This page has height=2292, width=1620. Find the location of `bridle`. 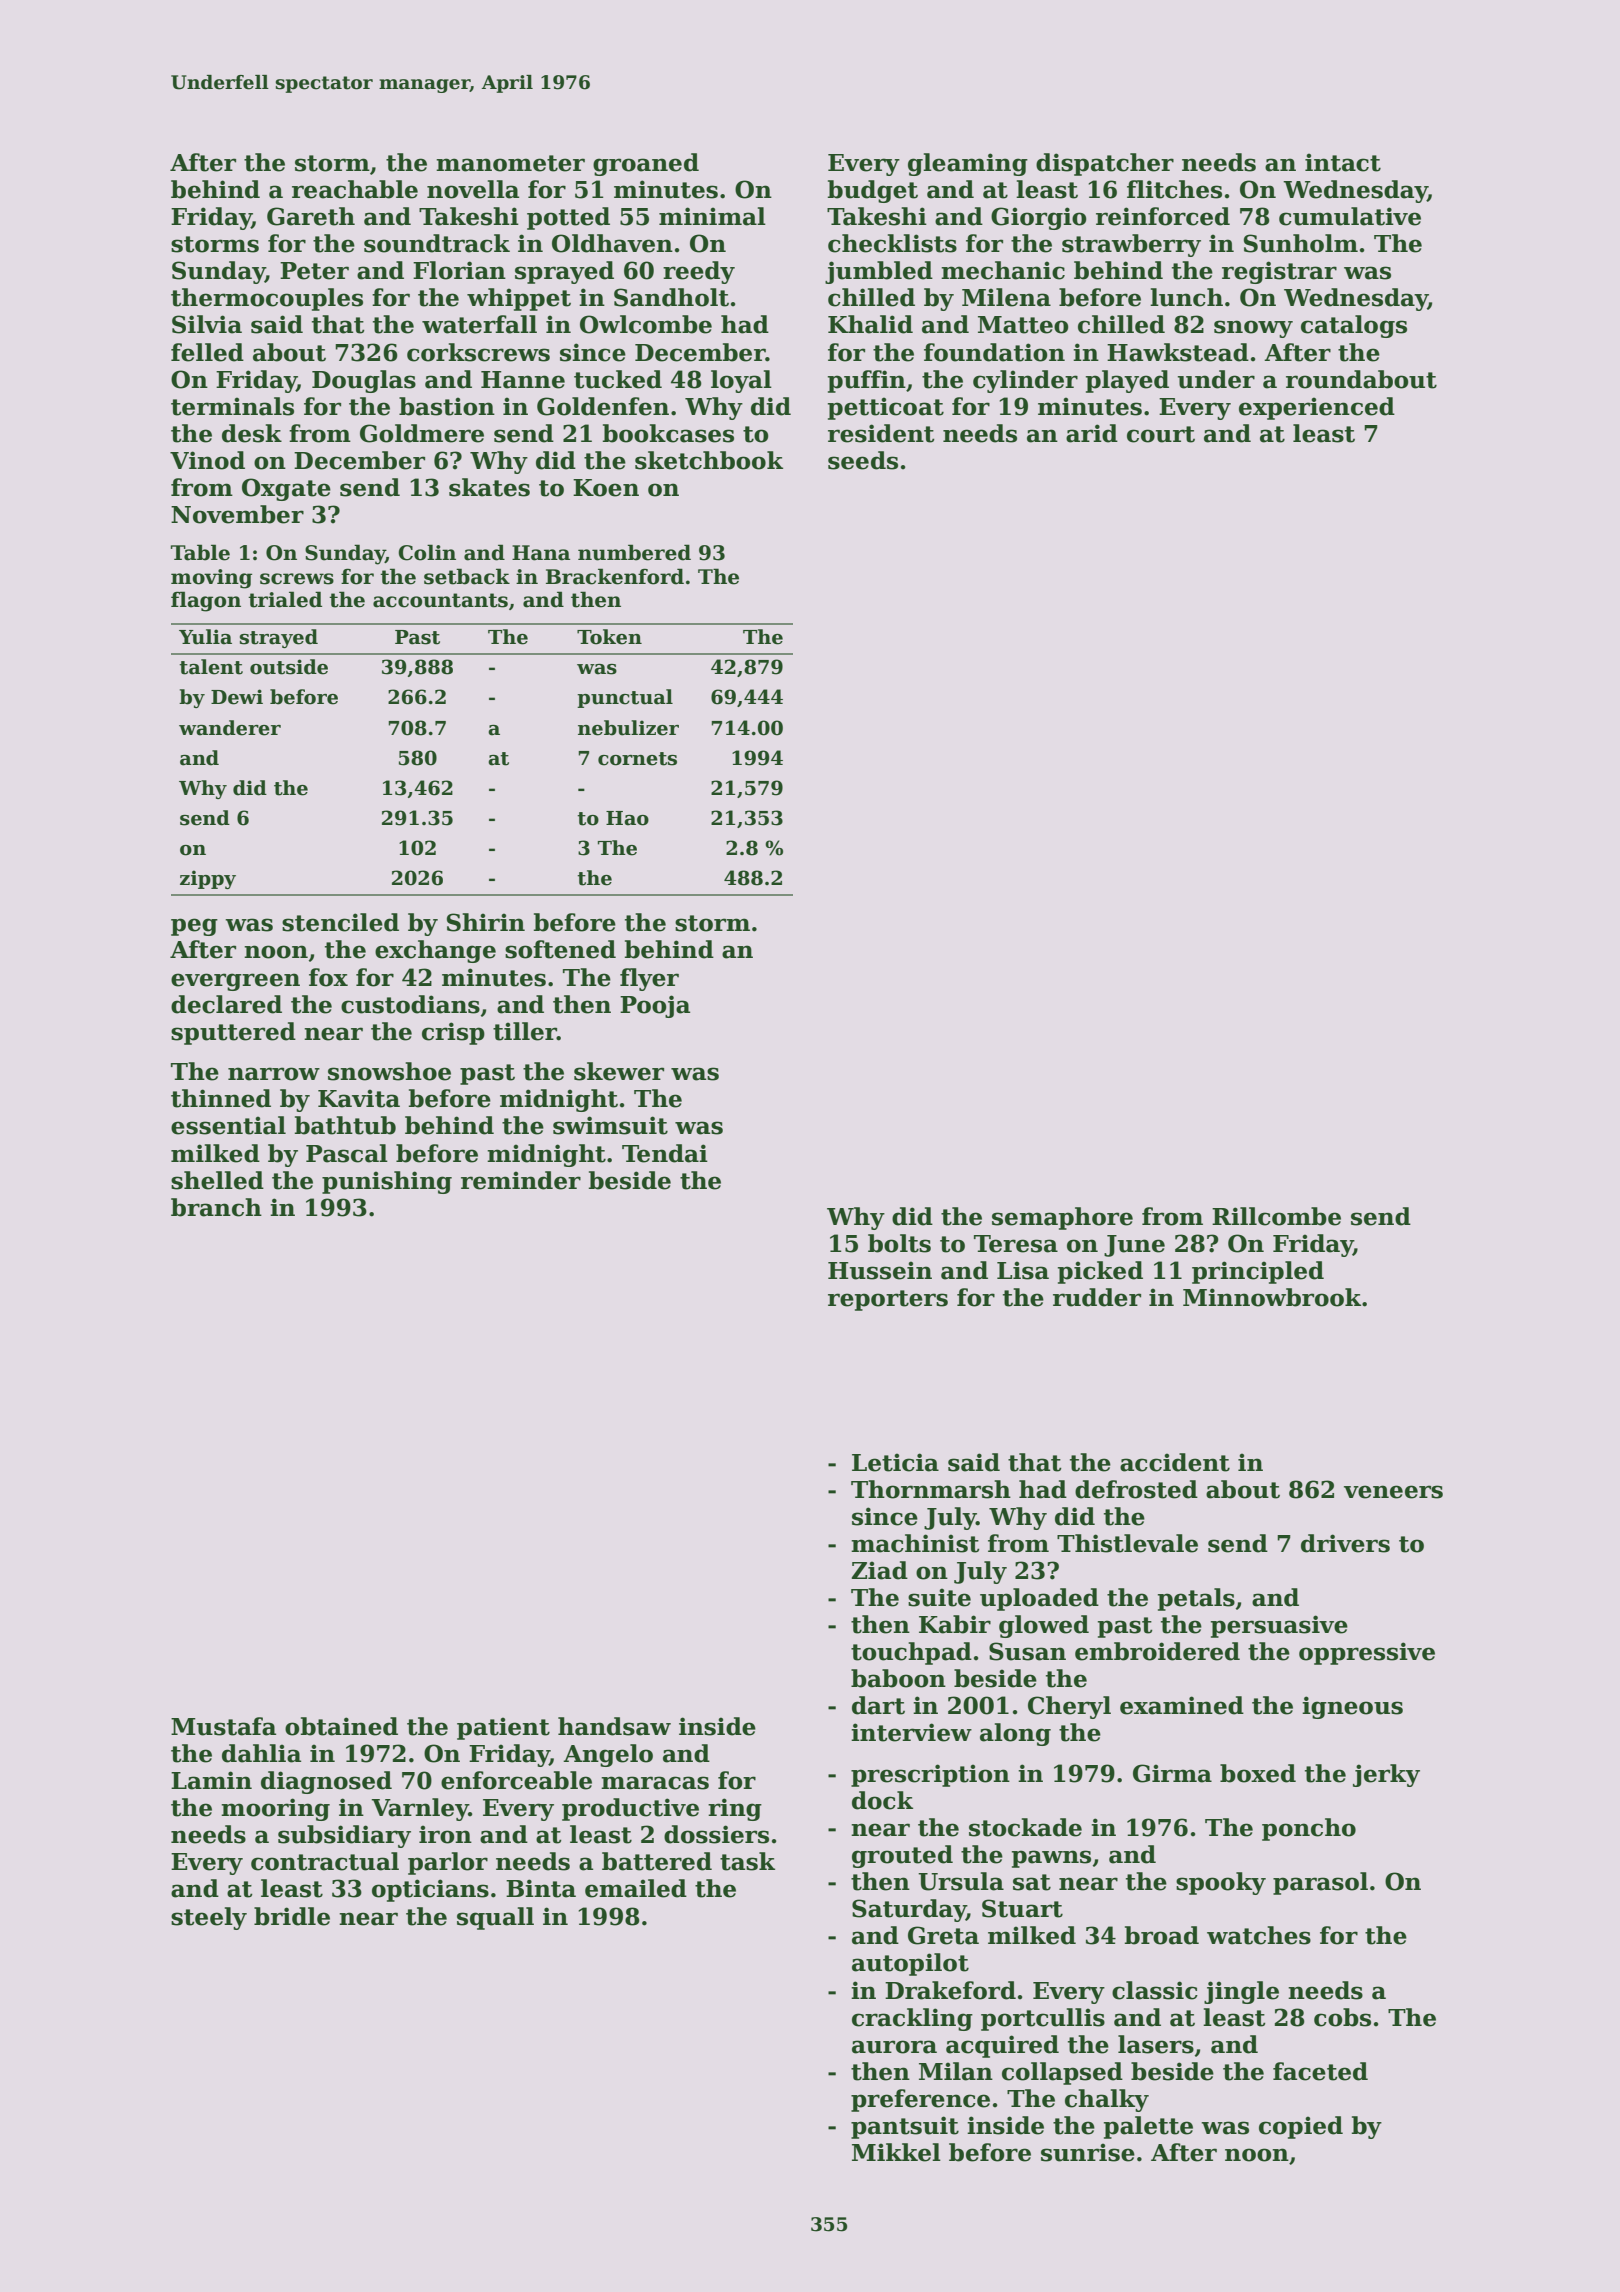

bridle is located at coordinates (292, 1916).
